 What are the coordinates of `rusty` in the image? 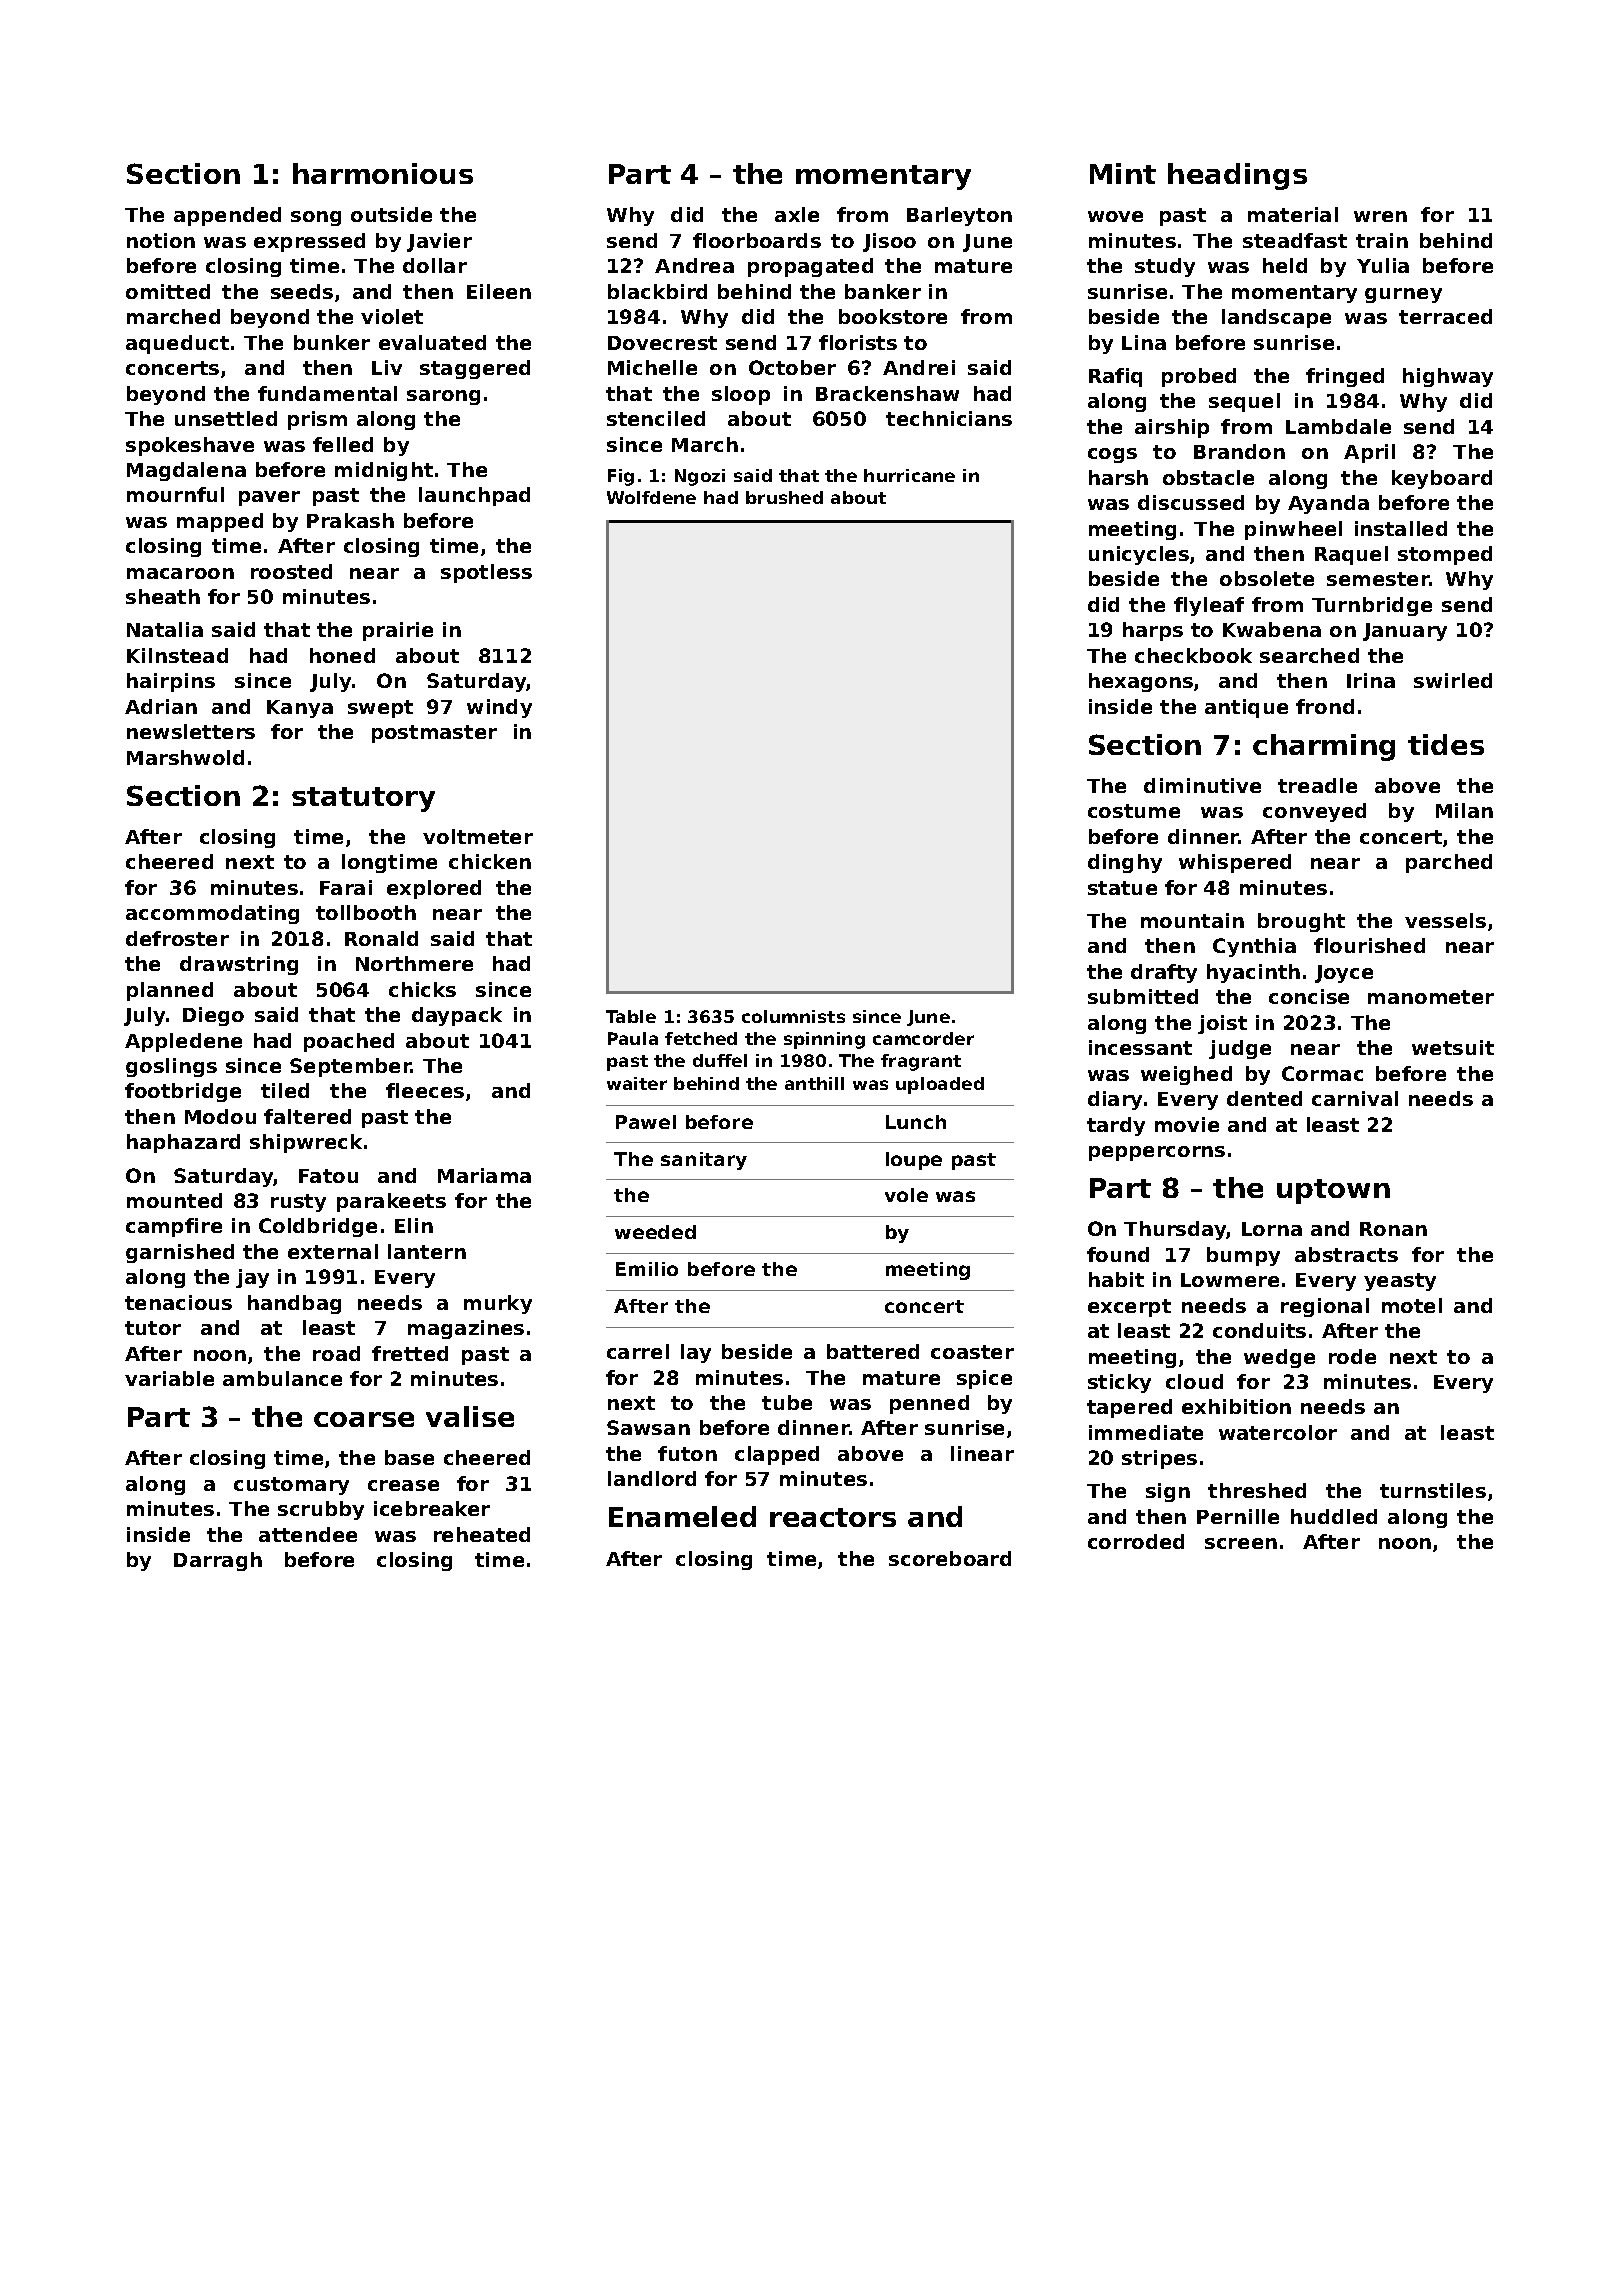 It's located at (298, 1203).
